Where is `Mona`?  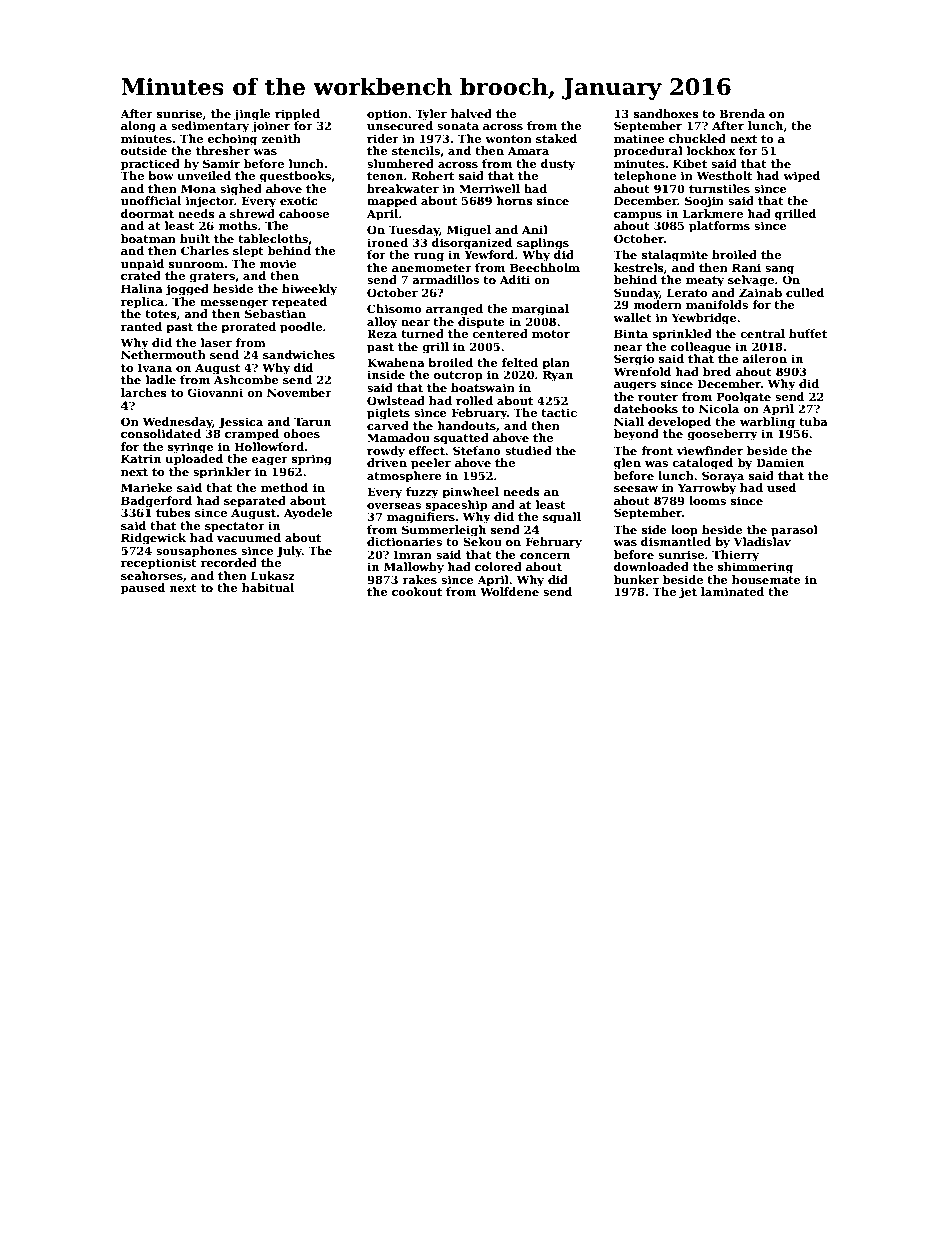
Mona is located at coordinates (198, 188).
